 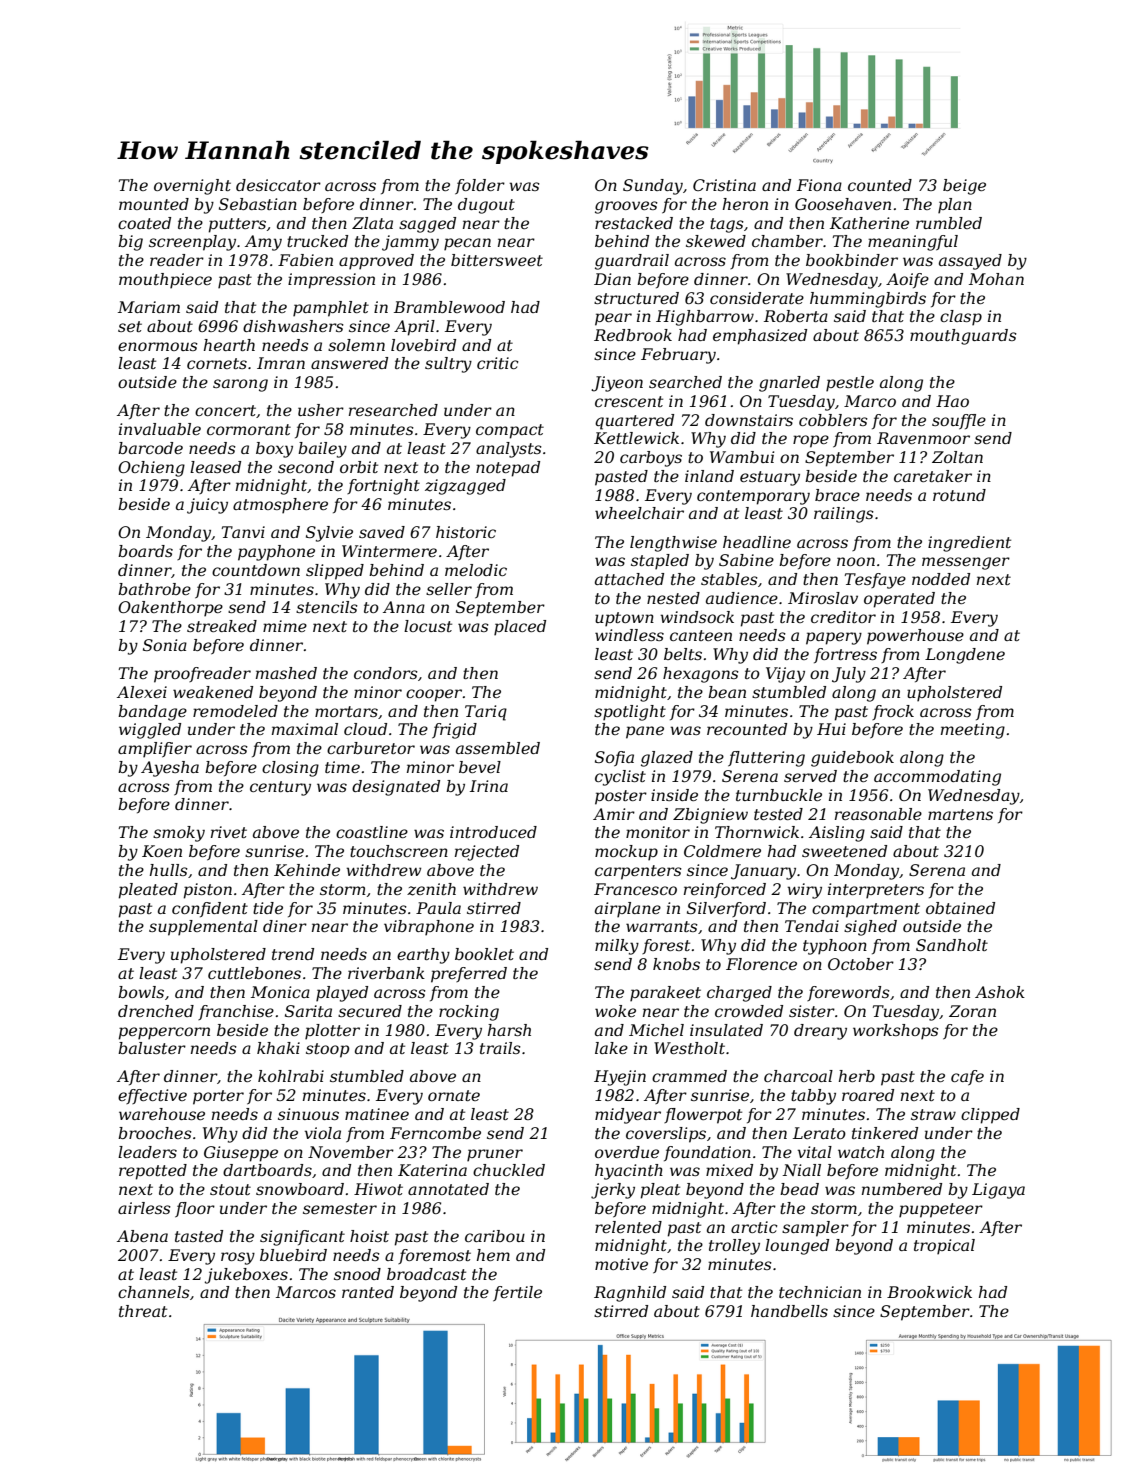 What do you see at coordinates (278, 185) in the screenshot?
I see `desiccator` at bounding box center [278, 185].
